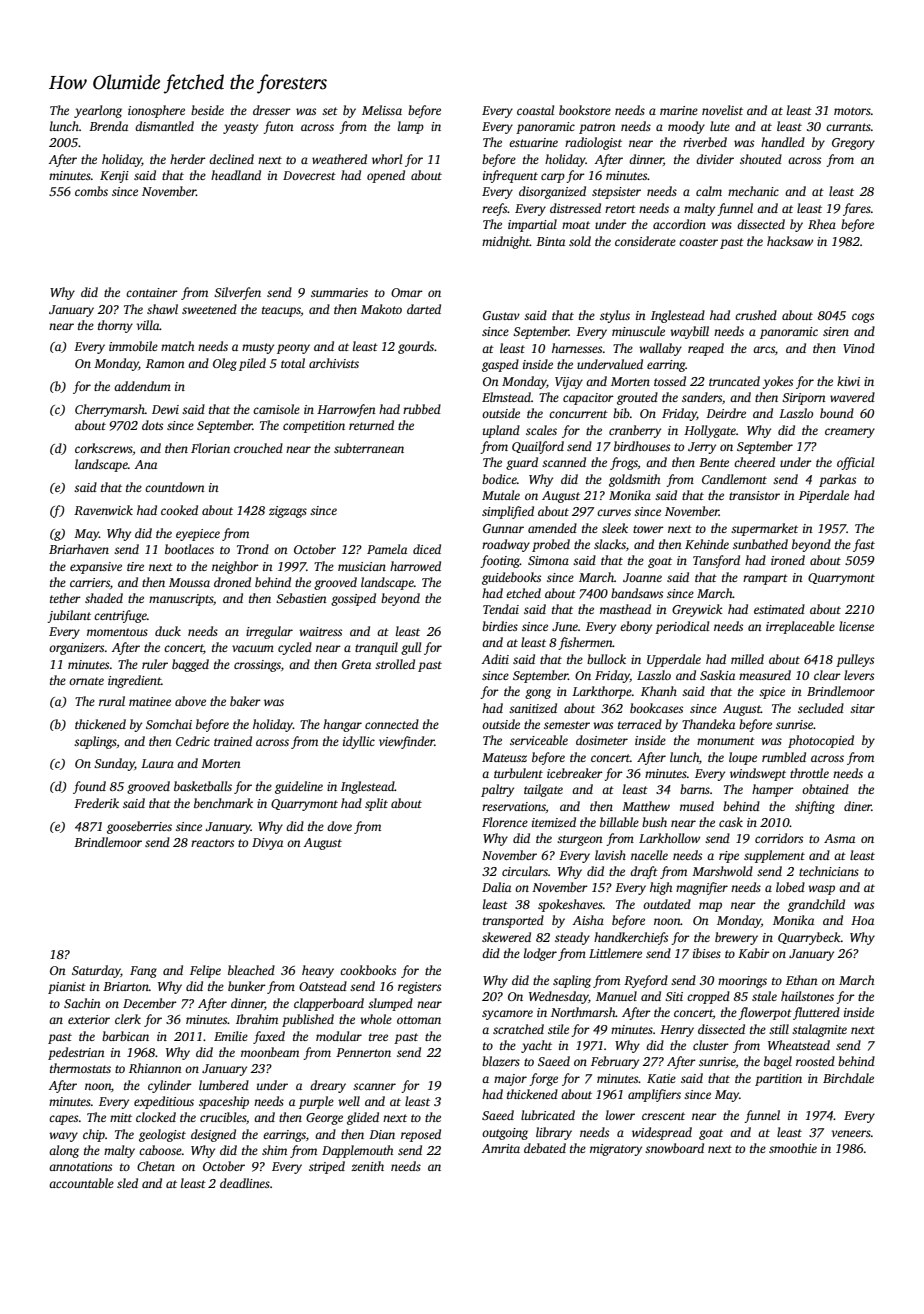 The height and width of the screenshot is (1314, 924). Describe the element at coordinates (649, 855) in the screenshot. I see `nacelle` at that location.
